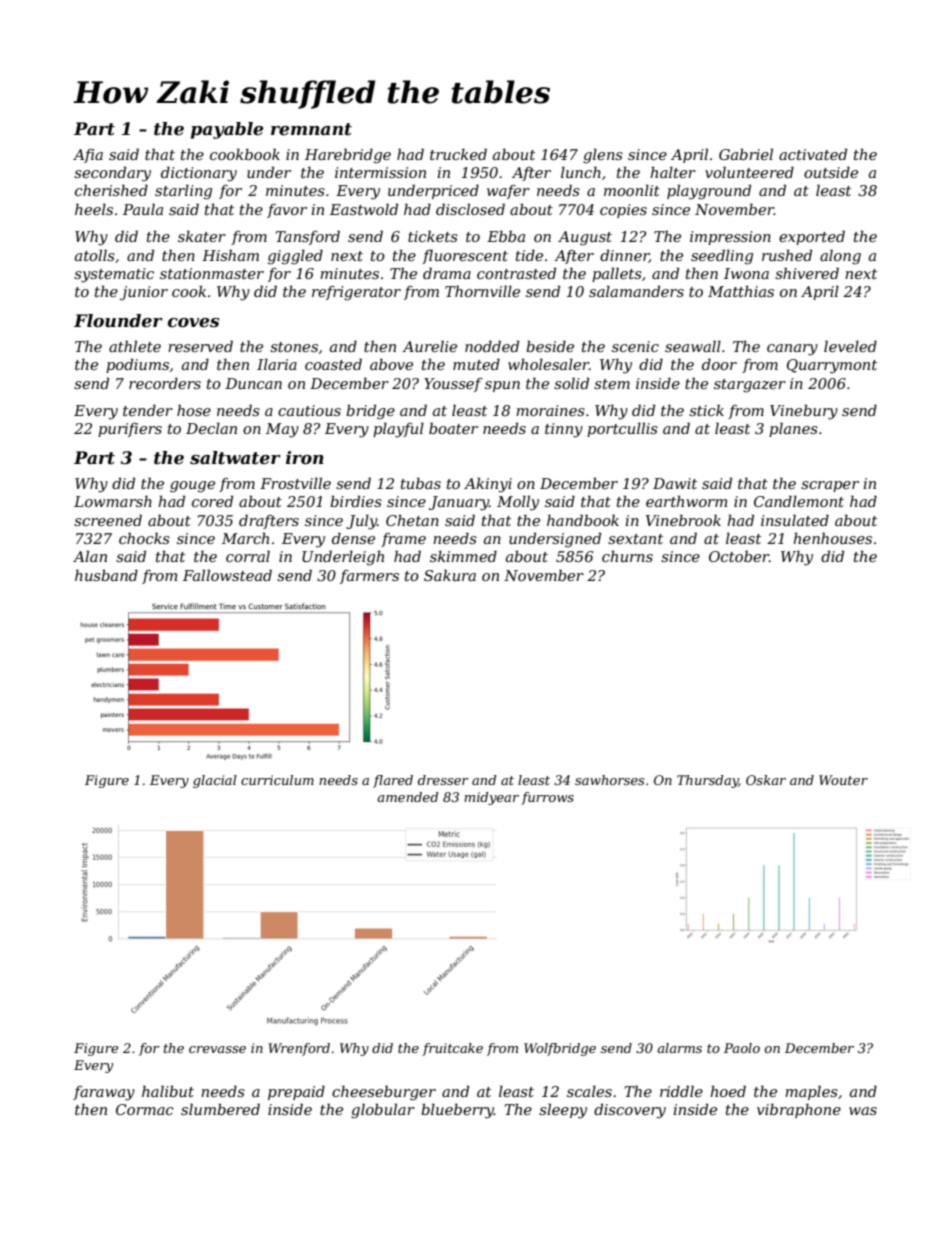 The image size is (952, 1233). Describe the element at coordinates (407, 797) in the image. I see `amended` at that location.
